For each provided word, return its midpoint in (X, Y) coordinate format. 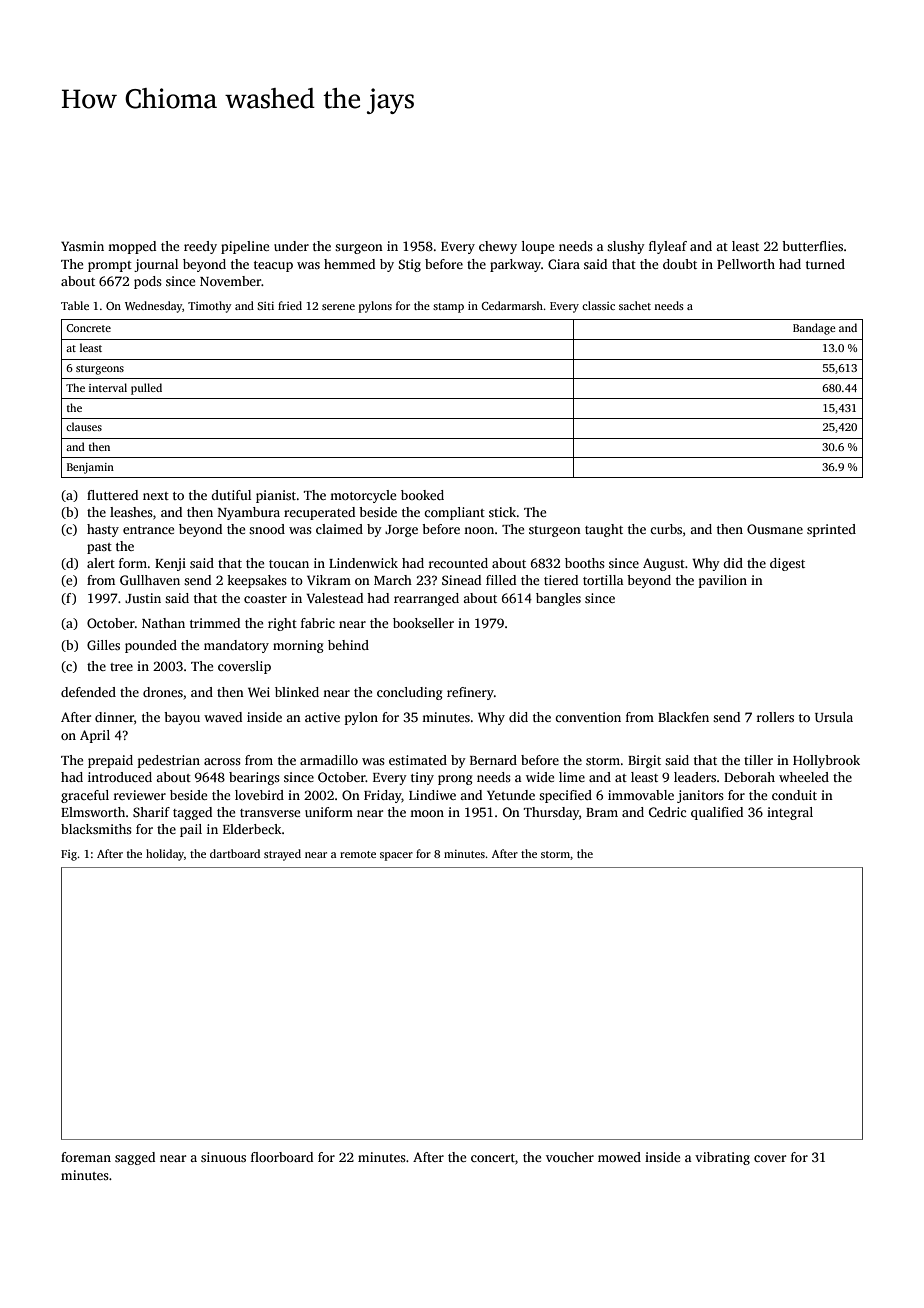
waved (223, 717)
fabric (318, 623)
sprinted (831, 530)
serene (338, 307)
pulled (146, 389)
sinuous (223, 1157)
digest (787, 564)
